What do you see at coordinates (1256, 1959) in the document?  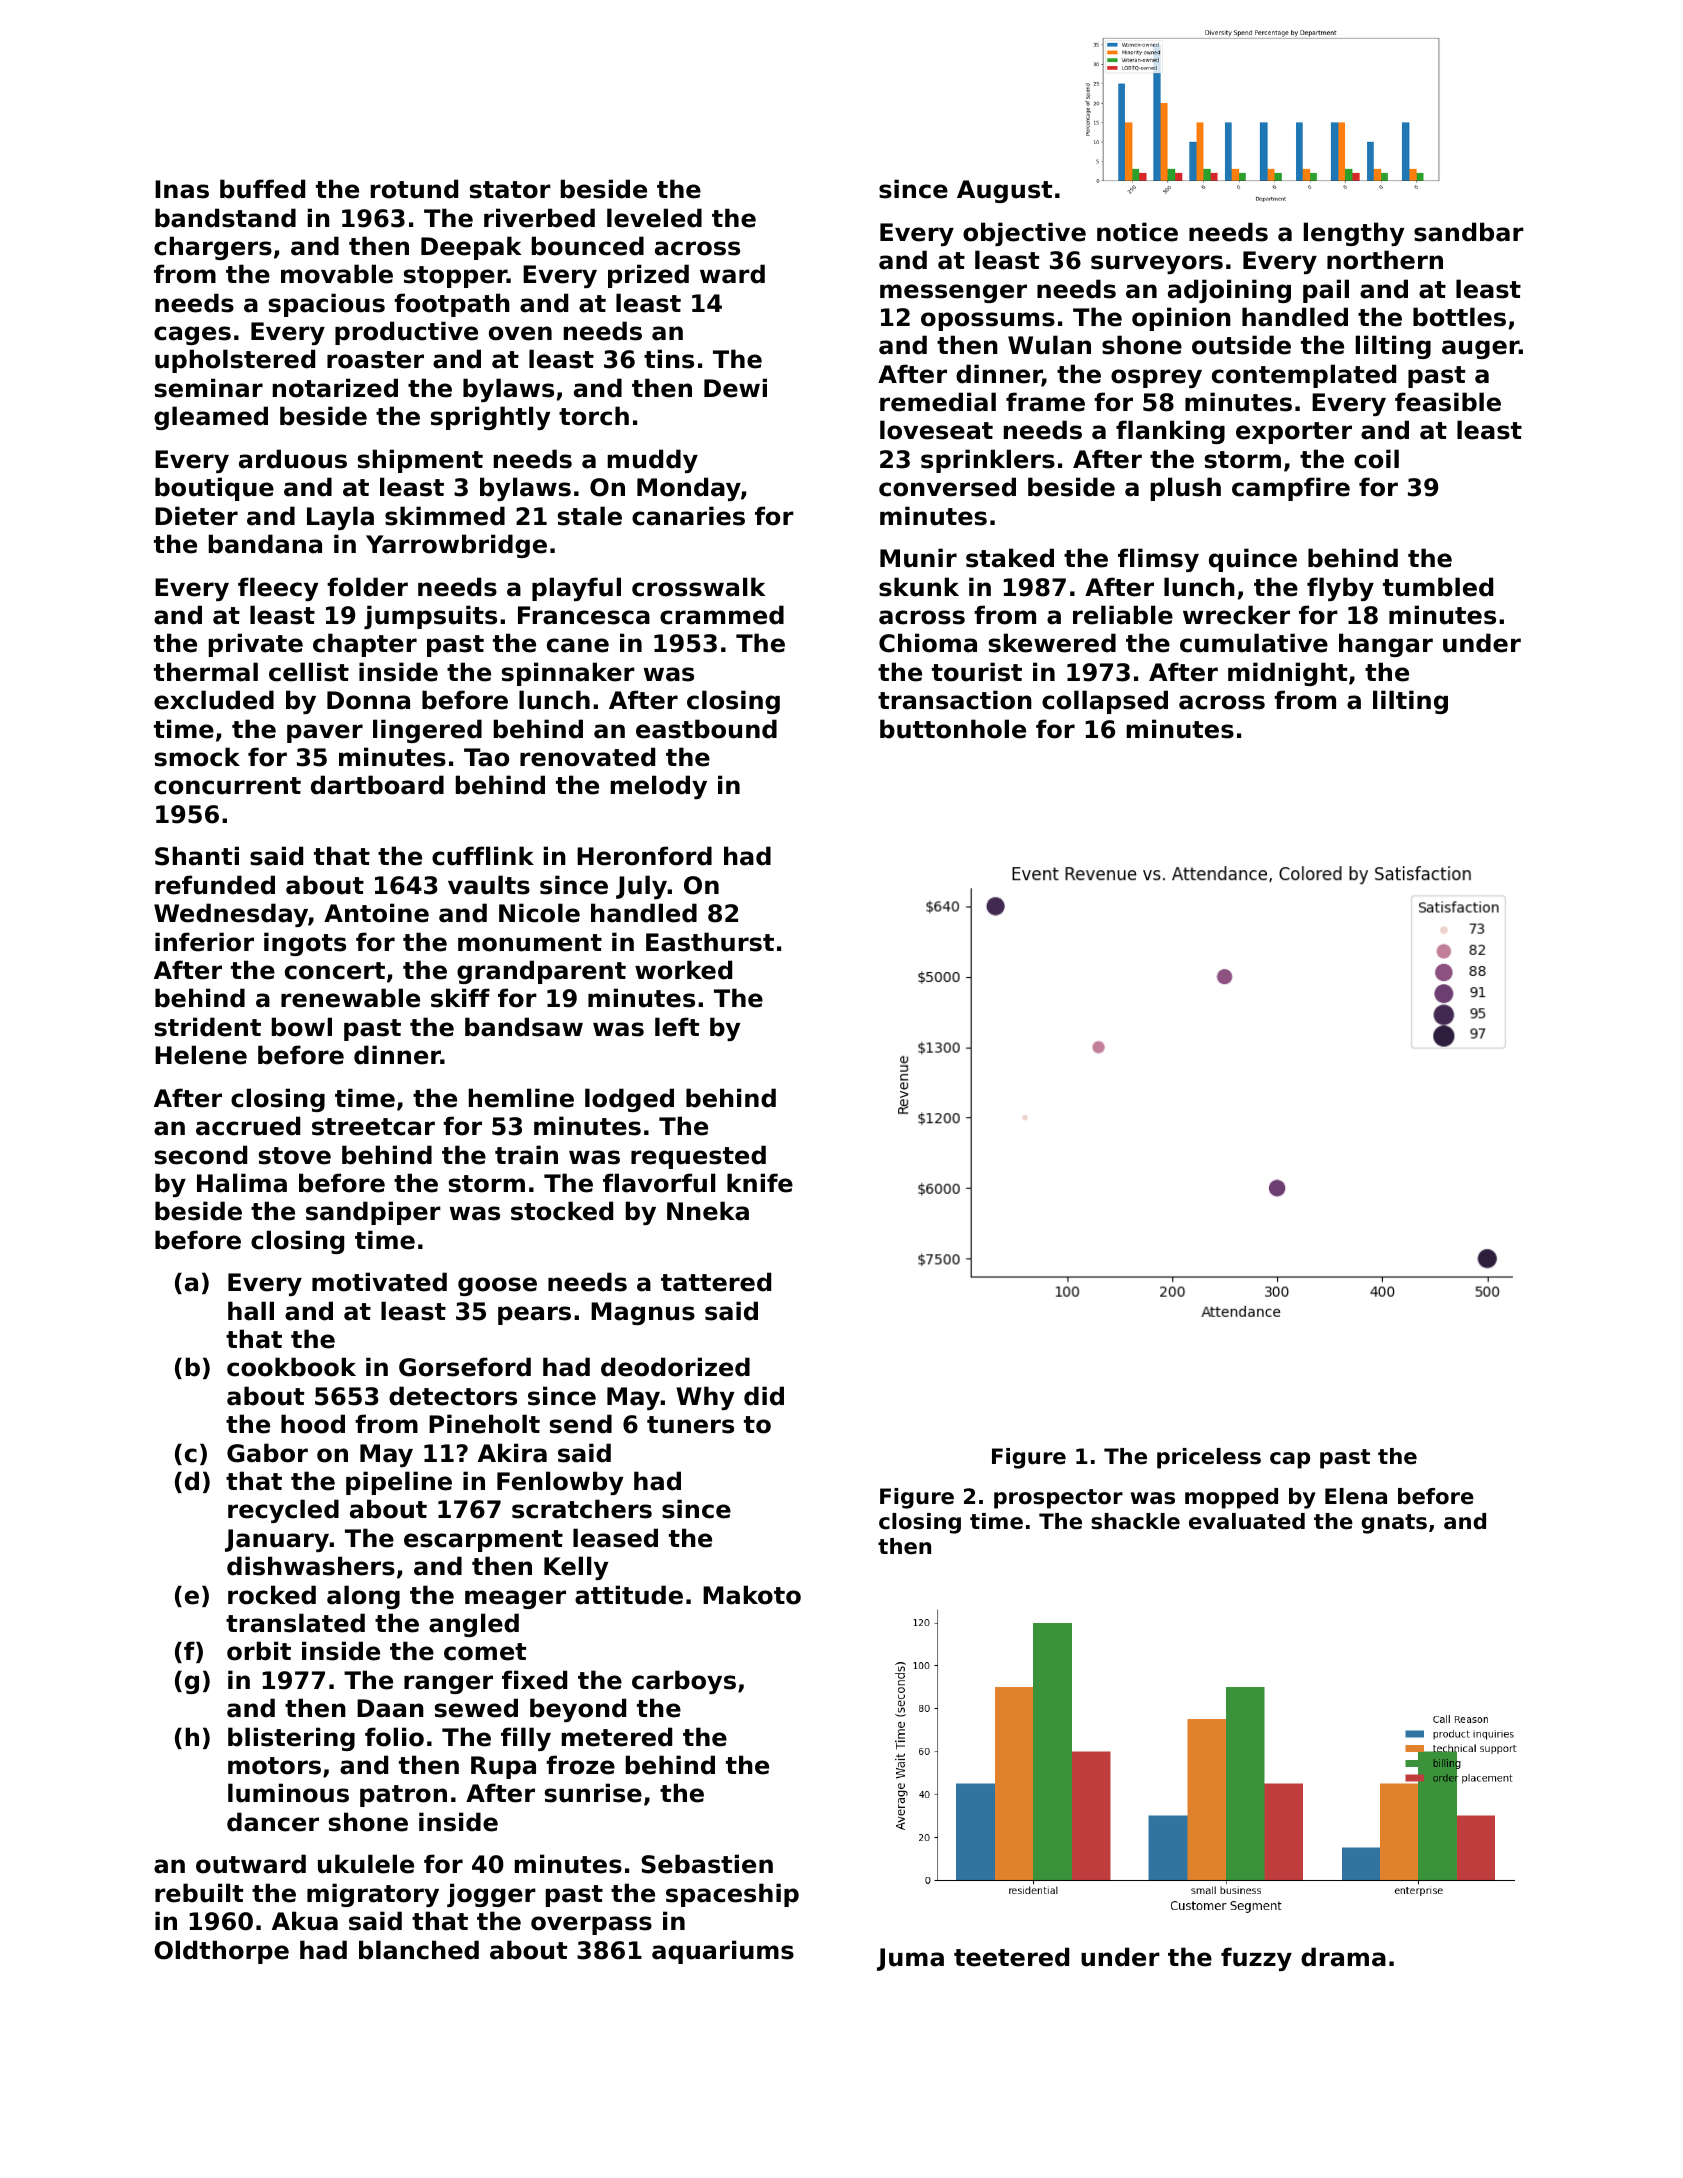 I see `fuzzy` at bounding box center [1256, 1959].
